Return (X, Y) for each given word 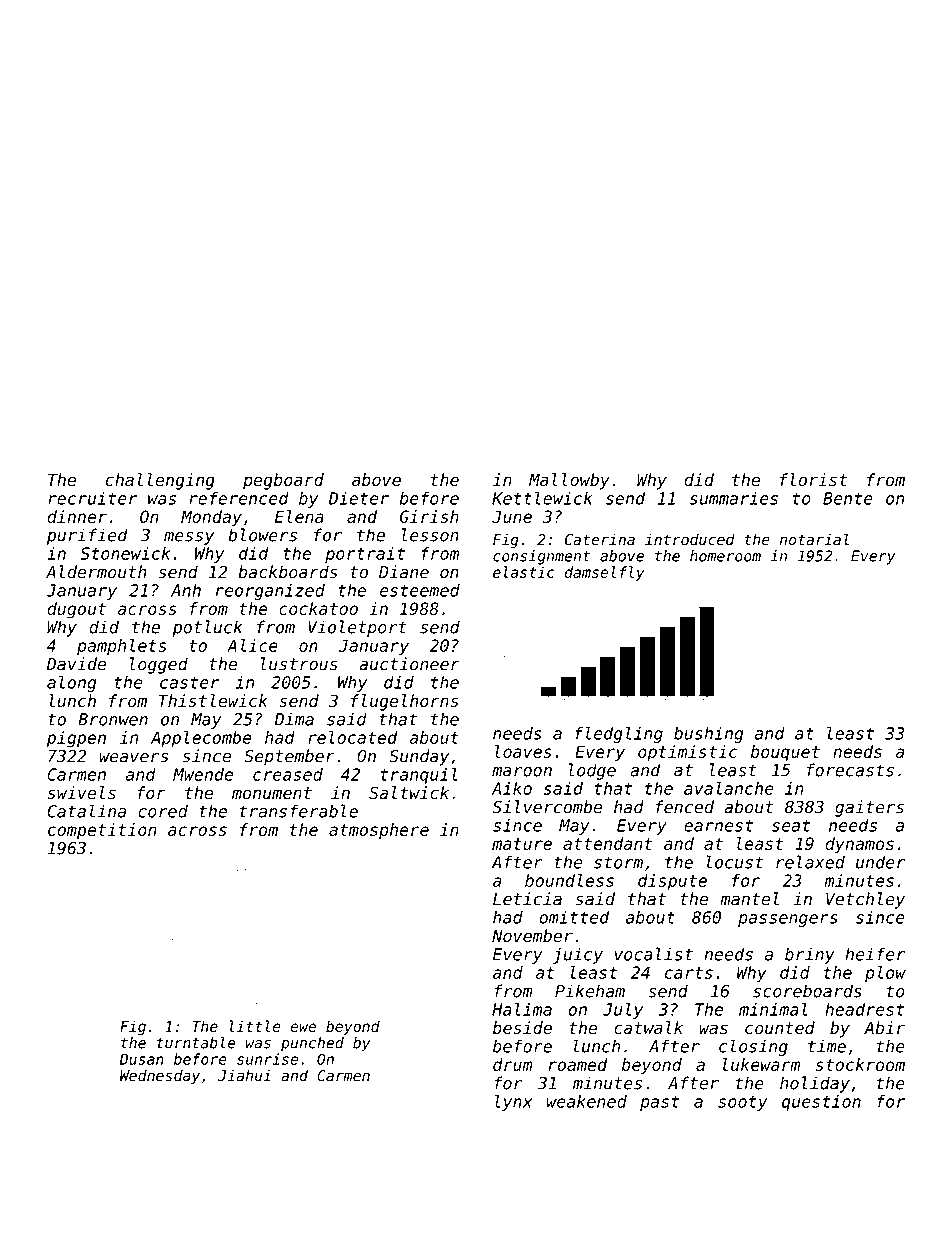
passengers (788, 920)
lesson (430, 535)
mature (522, 844)
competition (102, 831)
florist (813, 480)
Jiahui (244, 1075)
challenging (160, 481)
